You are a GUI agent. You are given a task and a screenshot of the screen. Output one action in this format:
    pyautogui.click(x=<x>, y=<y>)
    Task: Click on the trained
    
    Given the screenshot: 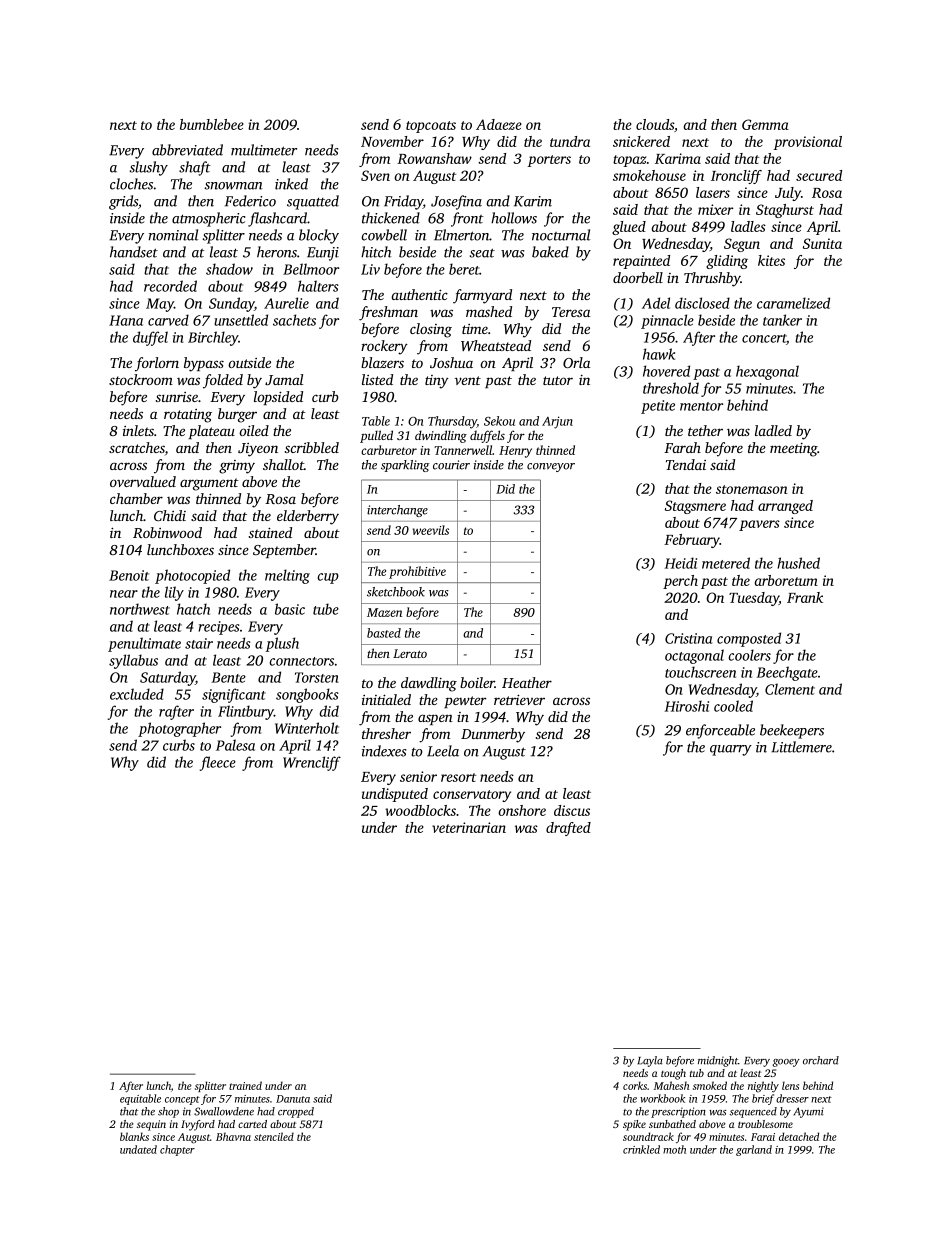 What is the action you would take?
    pyautogui.click(x=245, y=1085)
